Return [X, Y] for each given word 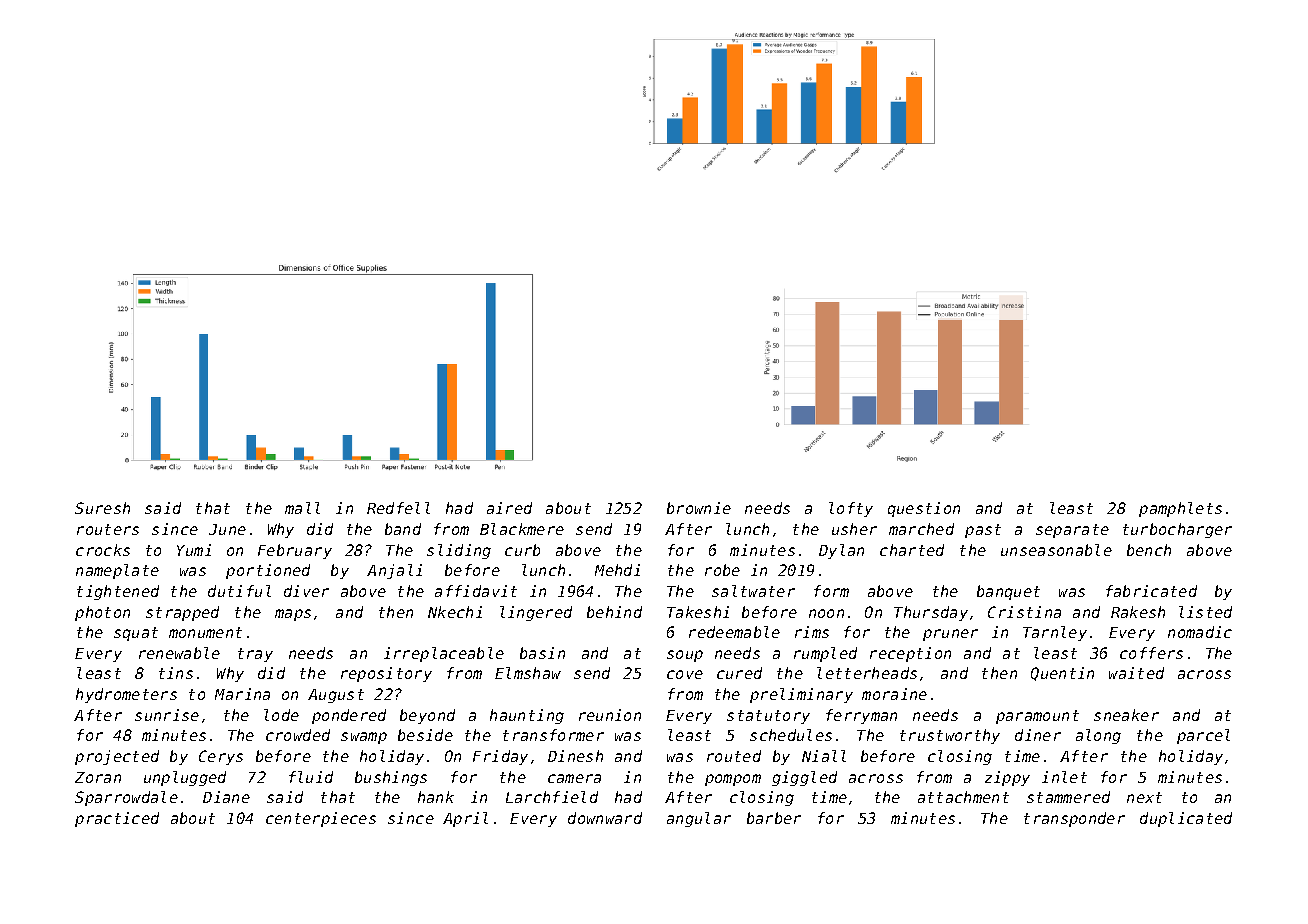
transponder [1074, 819]
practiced [117, 819]
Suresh [102, 508]
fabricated [1151, 591]
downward [605, 818]
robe [722, 570]
